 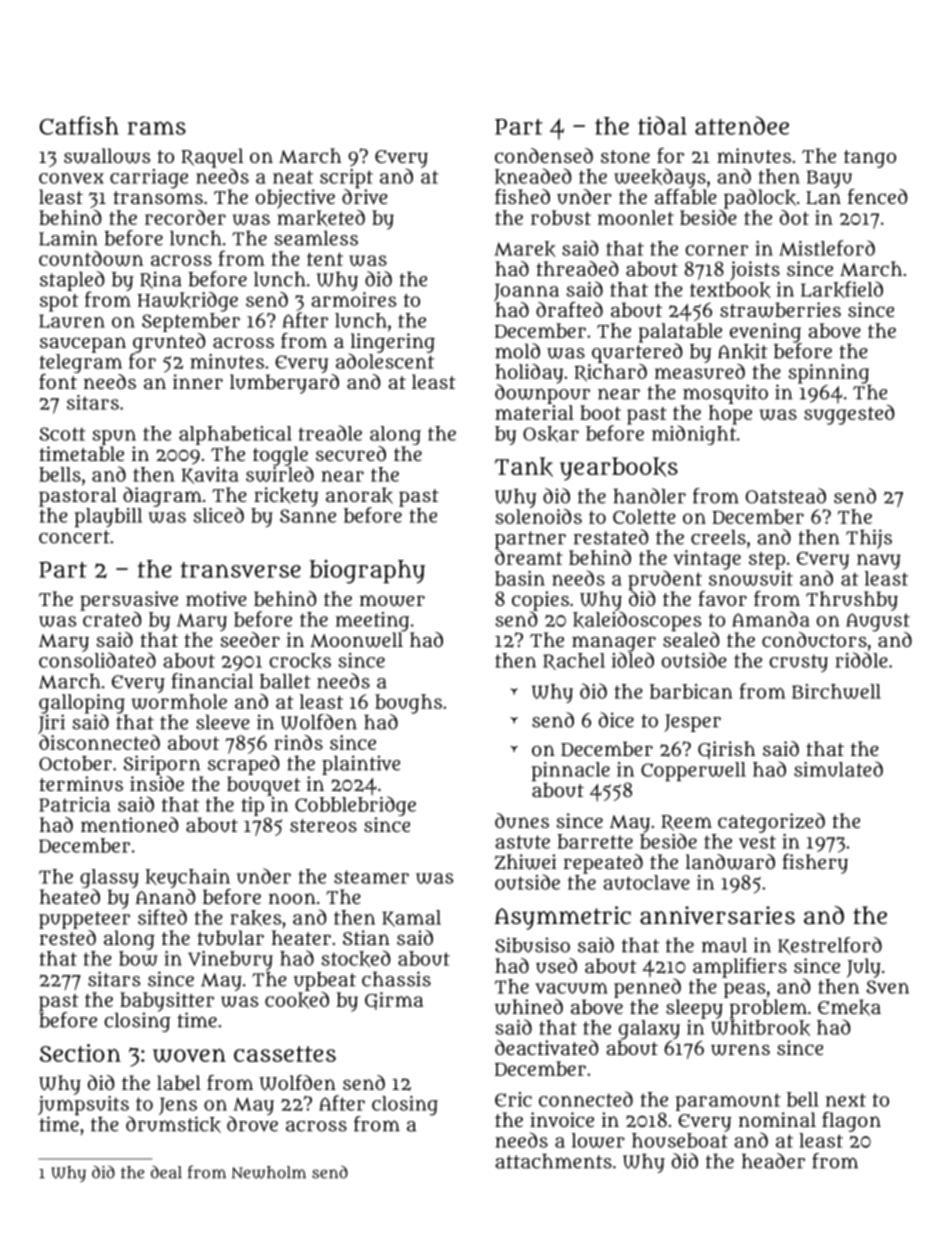 What do you see at coordinates (298, 742) in the image?
I see `rinds` at bounding box center [298, 742].
